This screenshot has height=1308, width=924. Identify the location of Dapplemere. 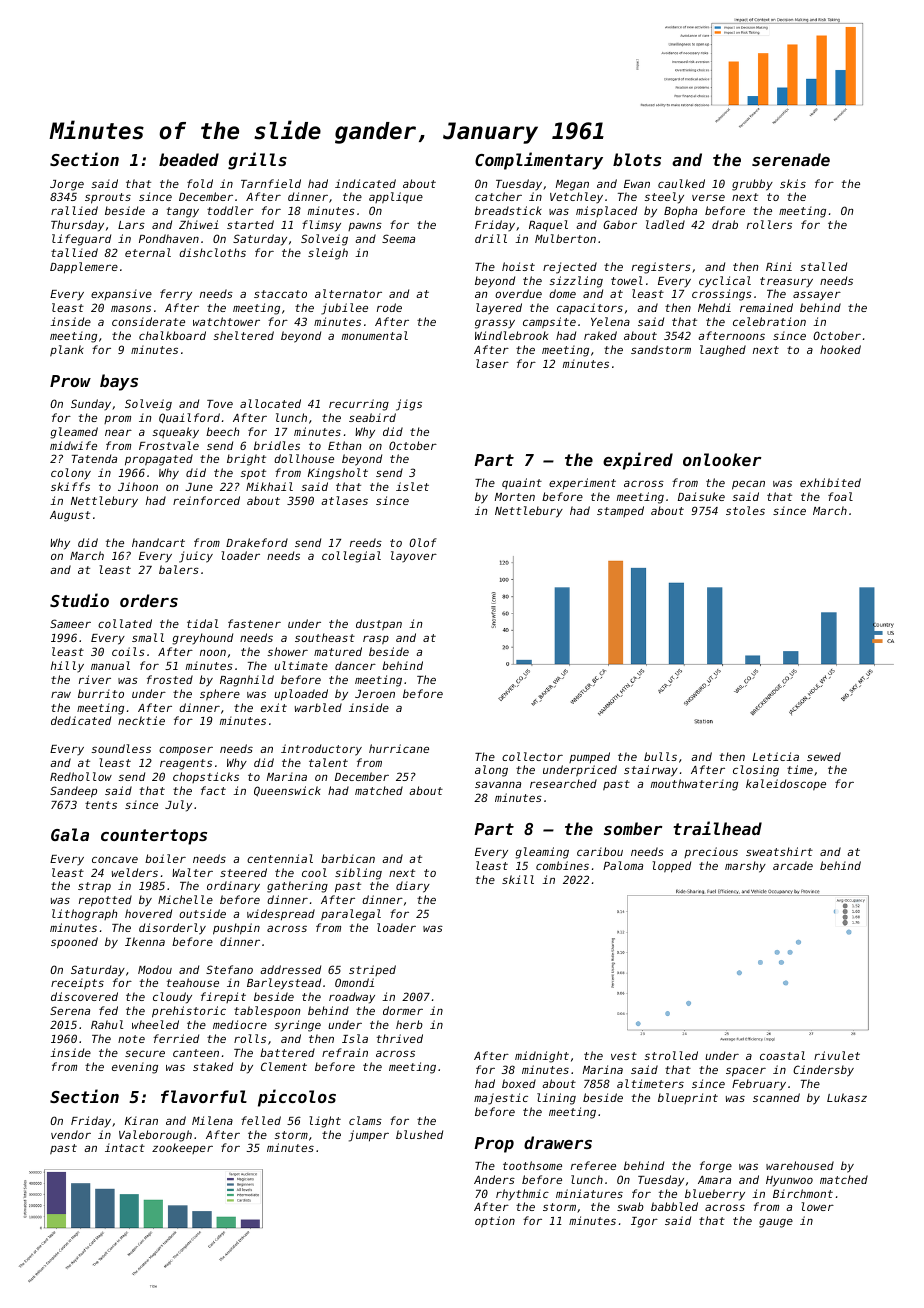
(84, 268).
